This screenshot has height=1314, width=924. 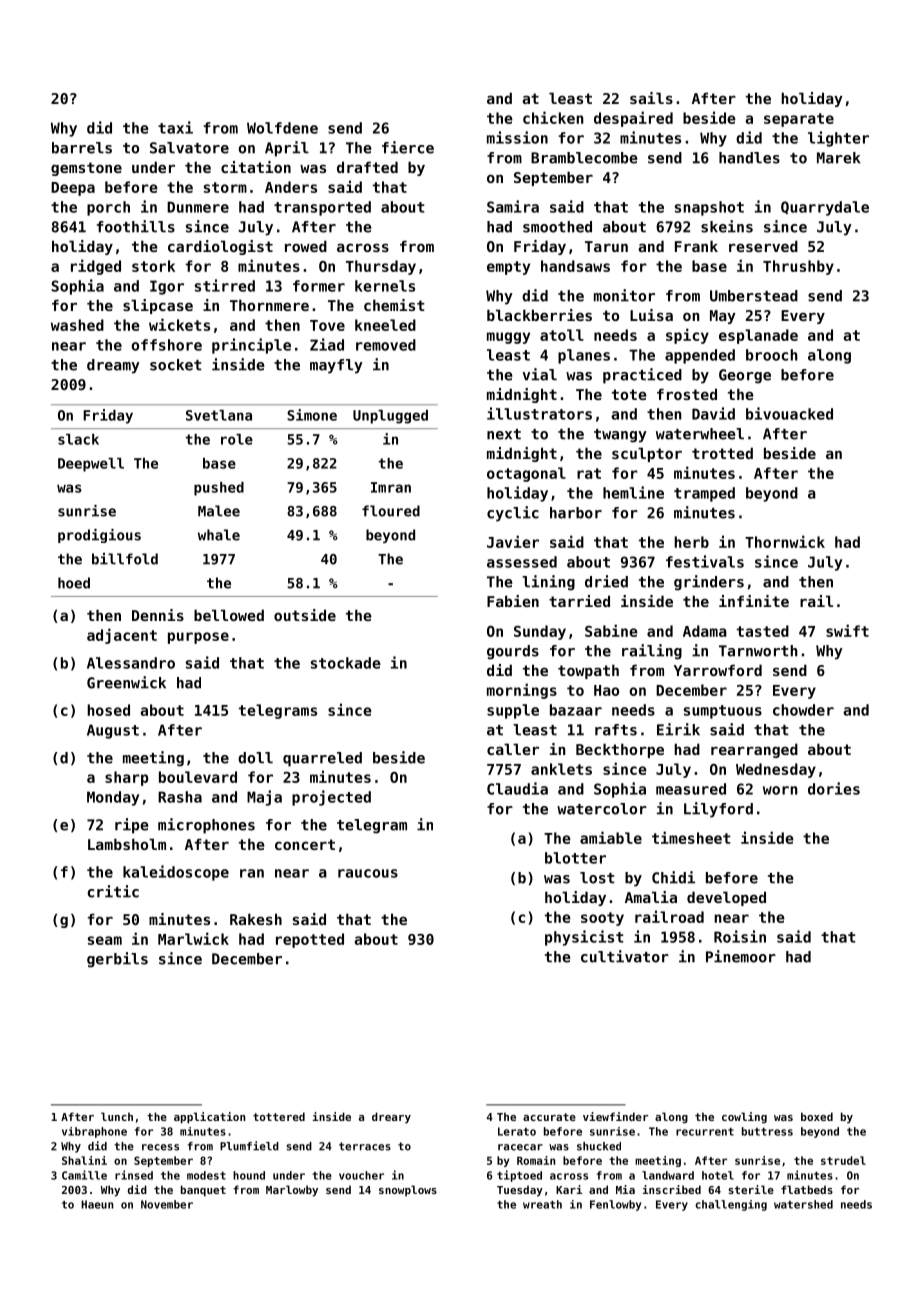 What do you see at coordinates (817, 1116) in the screenshot?
I see `boxed` at bounding box center [817, 1116].
